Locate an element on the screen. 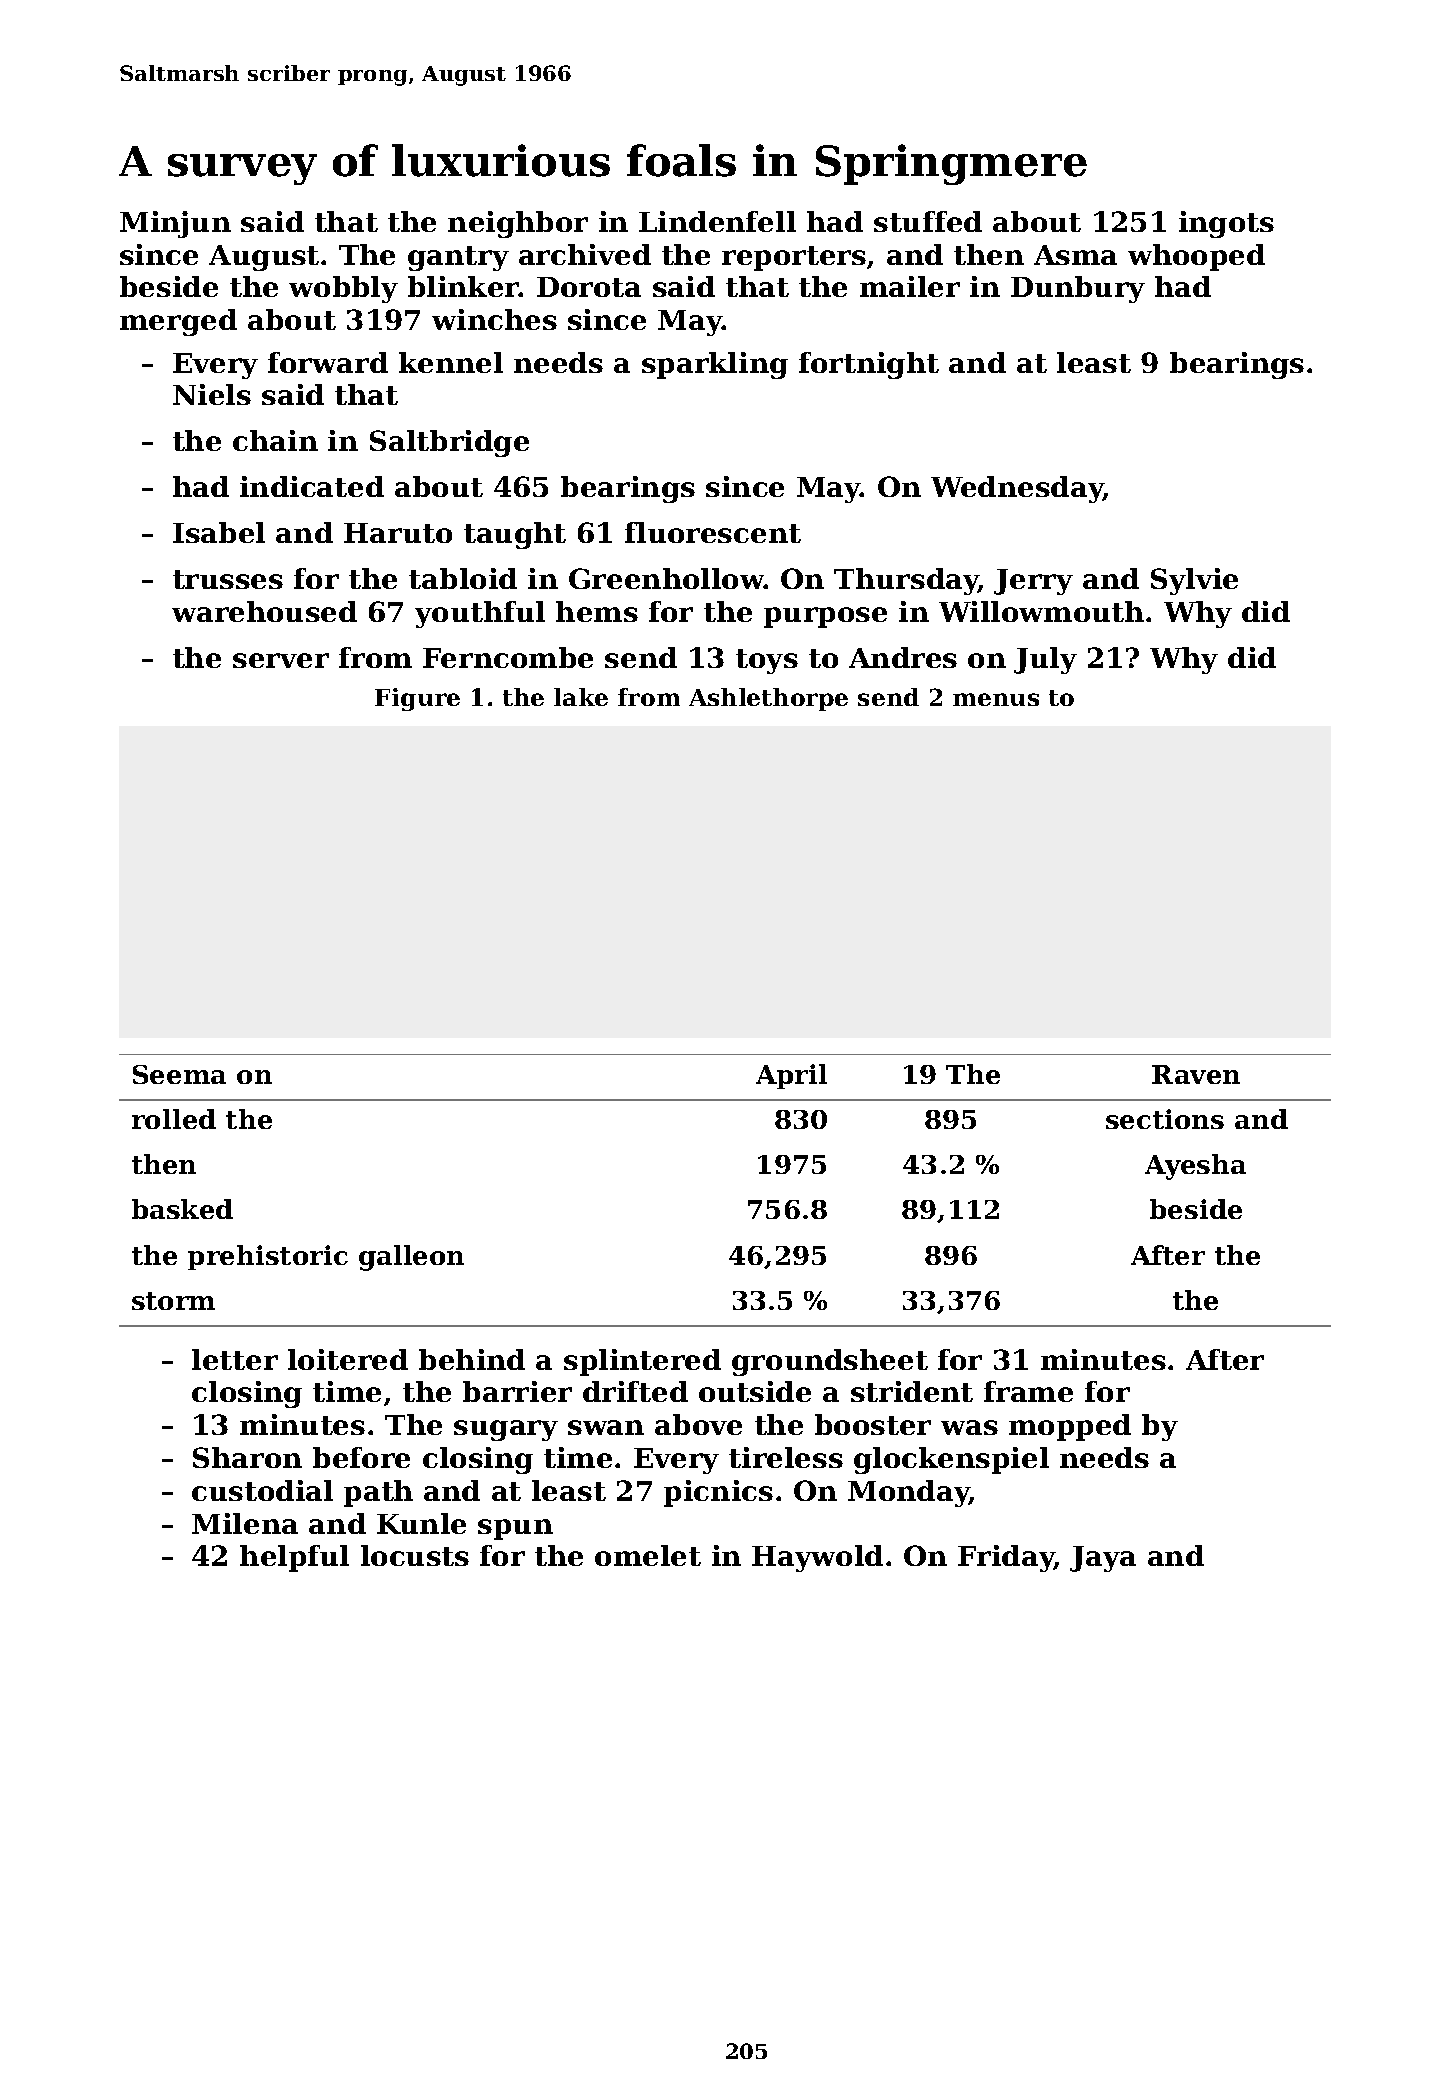 Image resolution: width=1450 pixels, height=2100 pixels. fortnight is located at coordinates (869, 365).
